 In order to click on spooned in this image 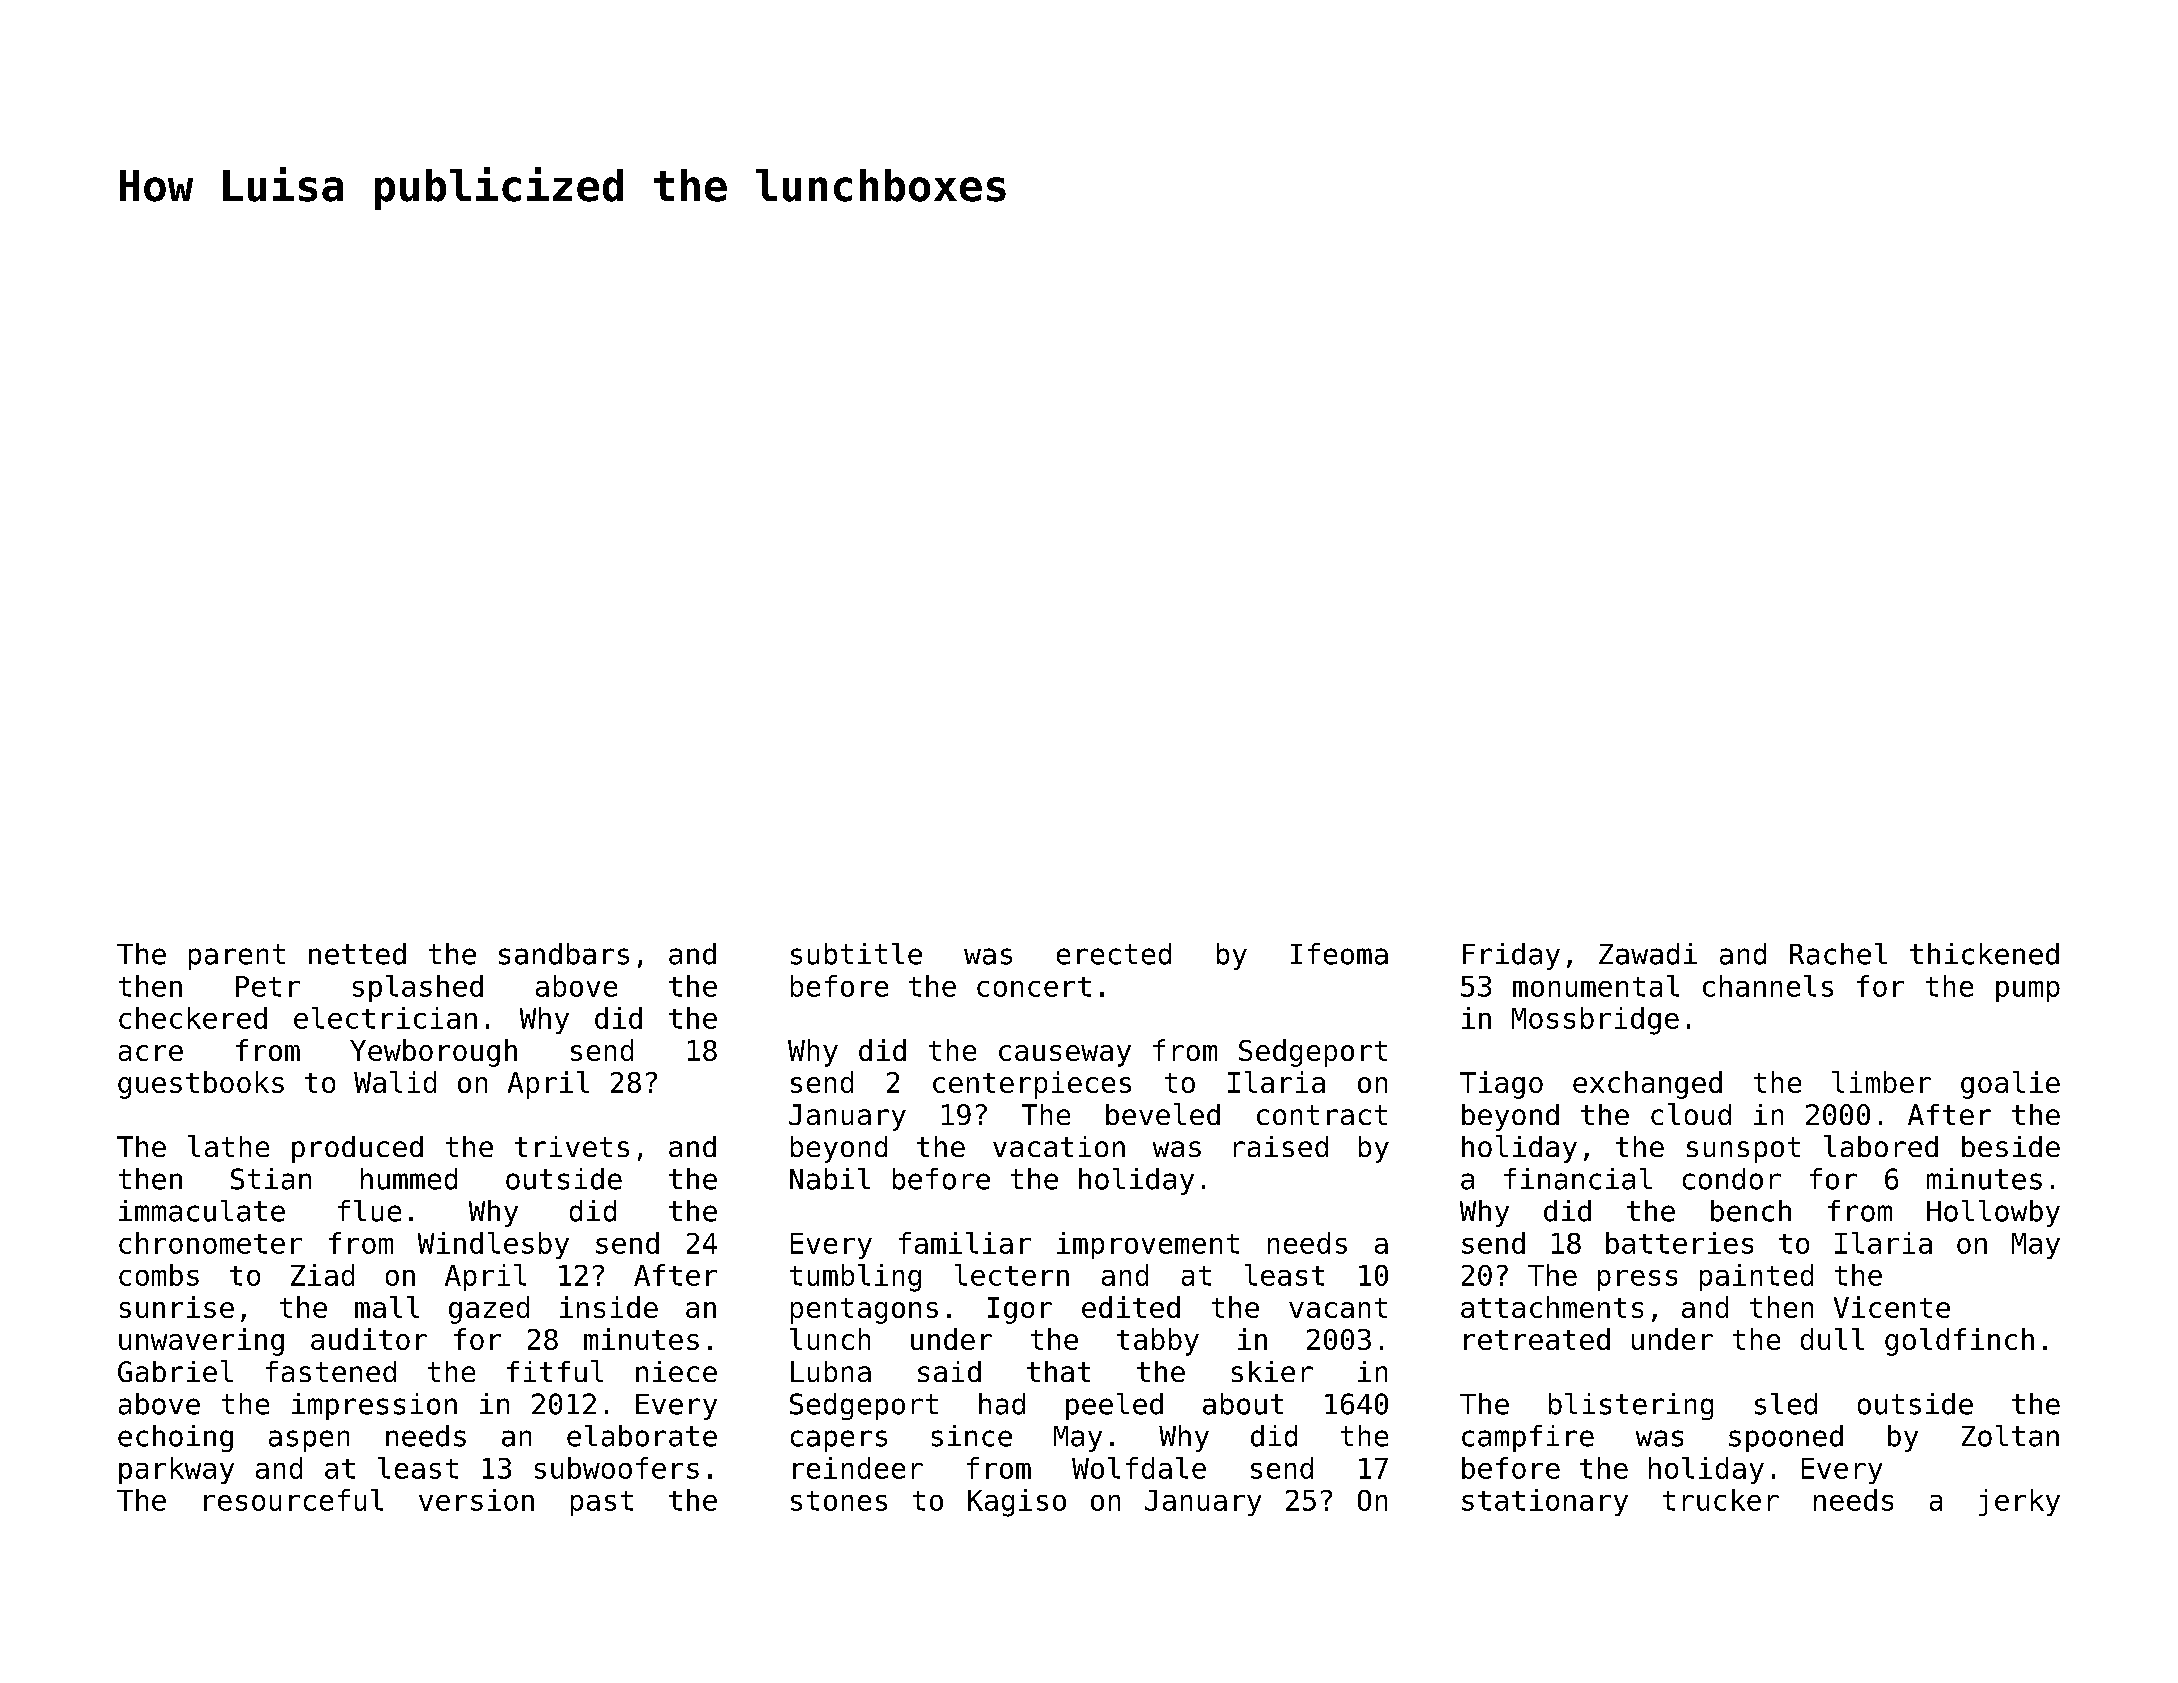, I will do `click(1786, 1438)`.
